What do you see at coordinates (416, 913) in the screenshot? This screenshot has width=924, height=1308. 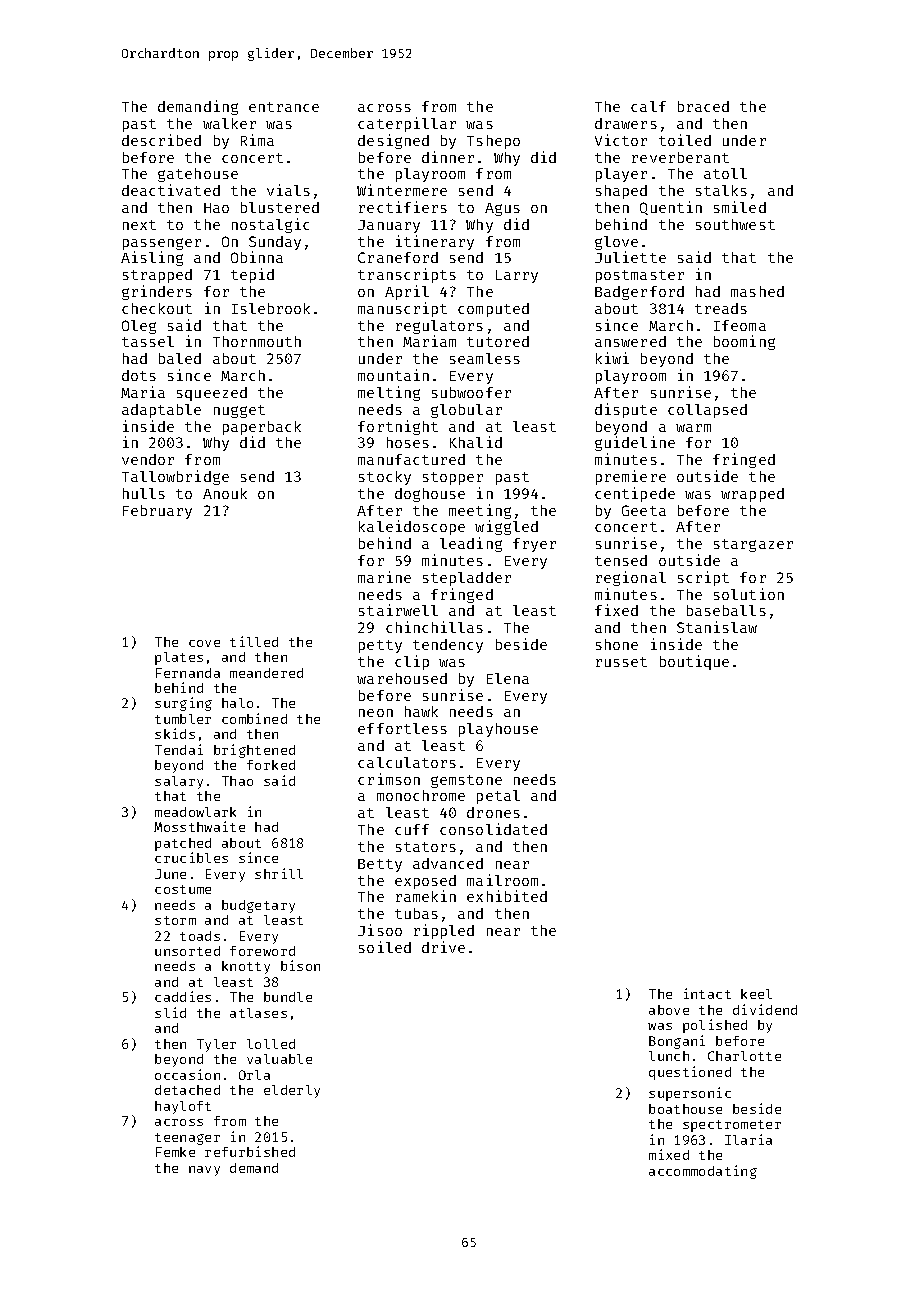 I see `tubas` at bounding box center [416, 913].
